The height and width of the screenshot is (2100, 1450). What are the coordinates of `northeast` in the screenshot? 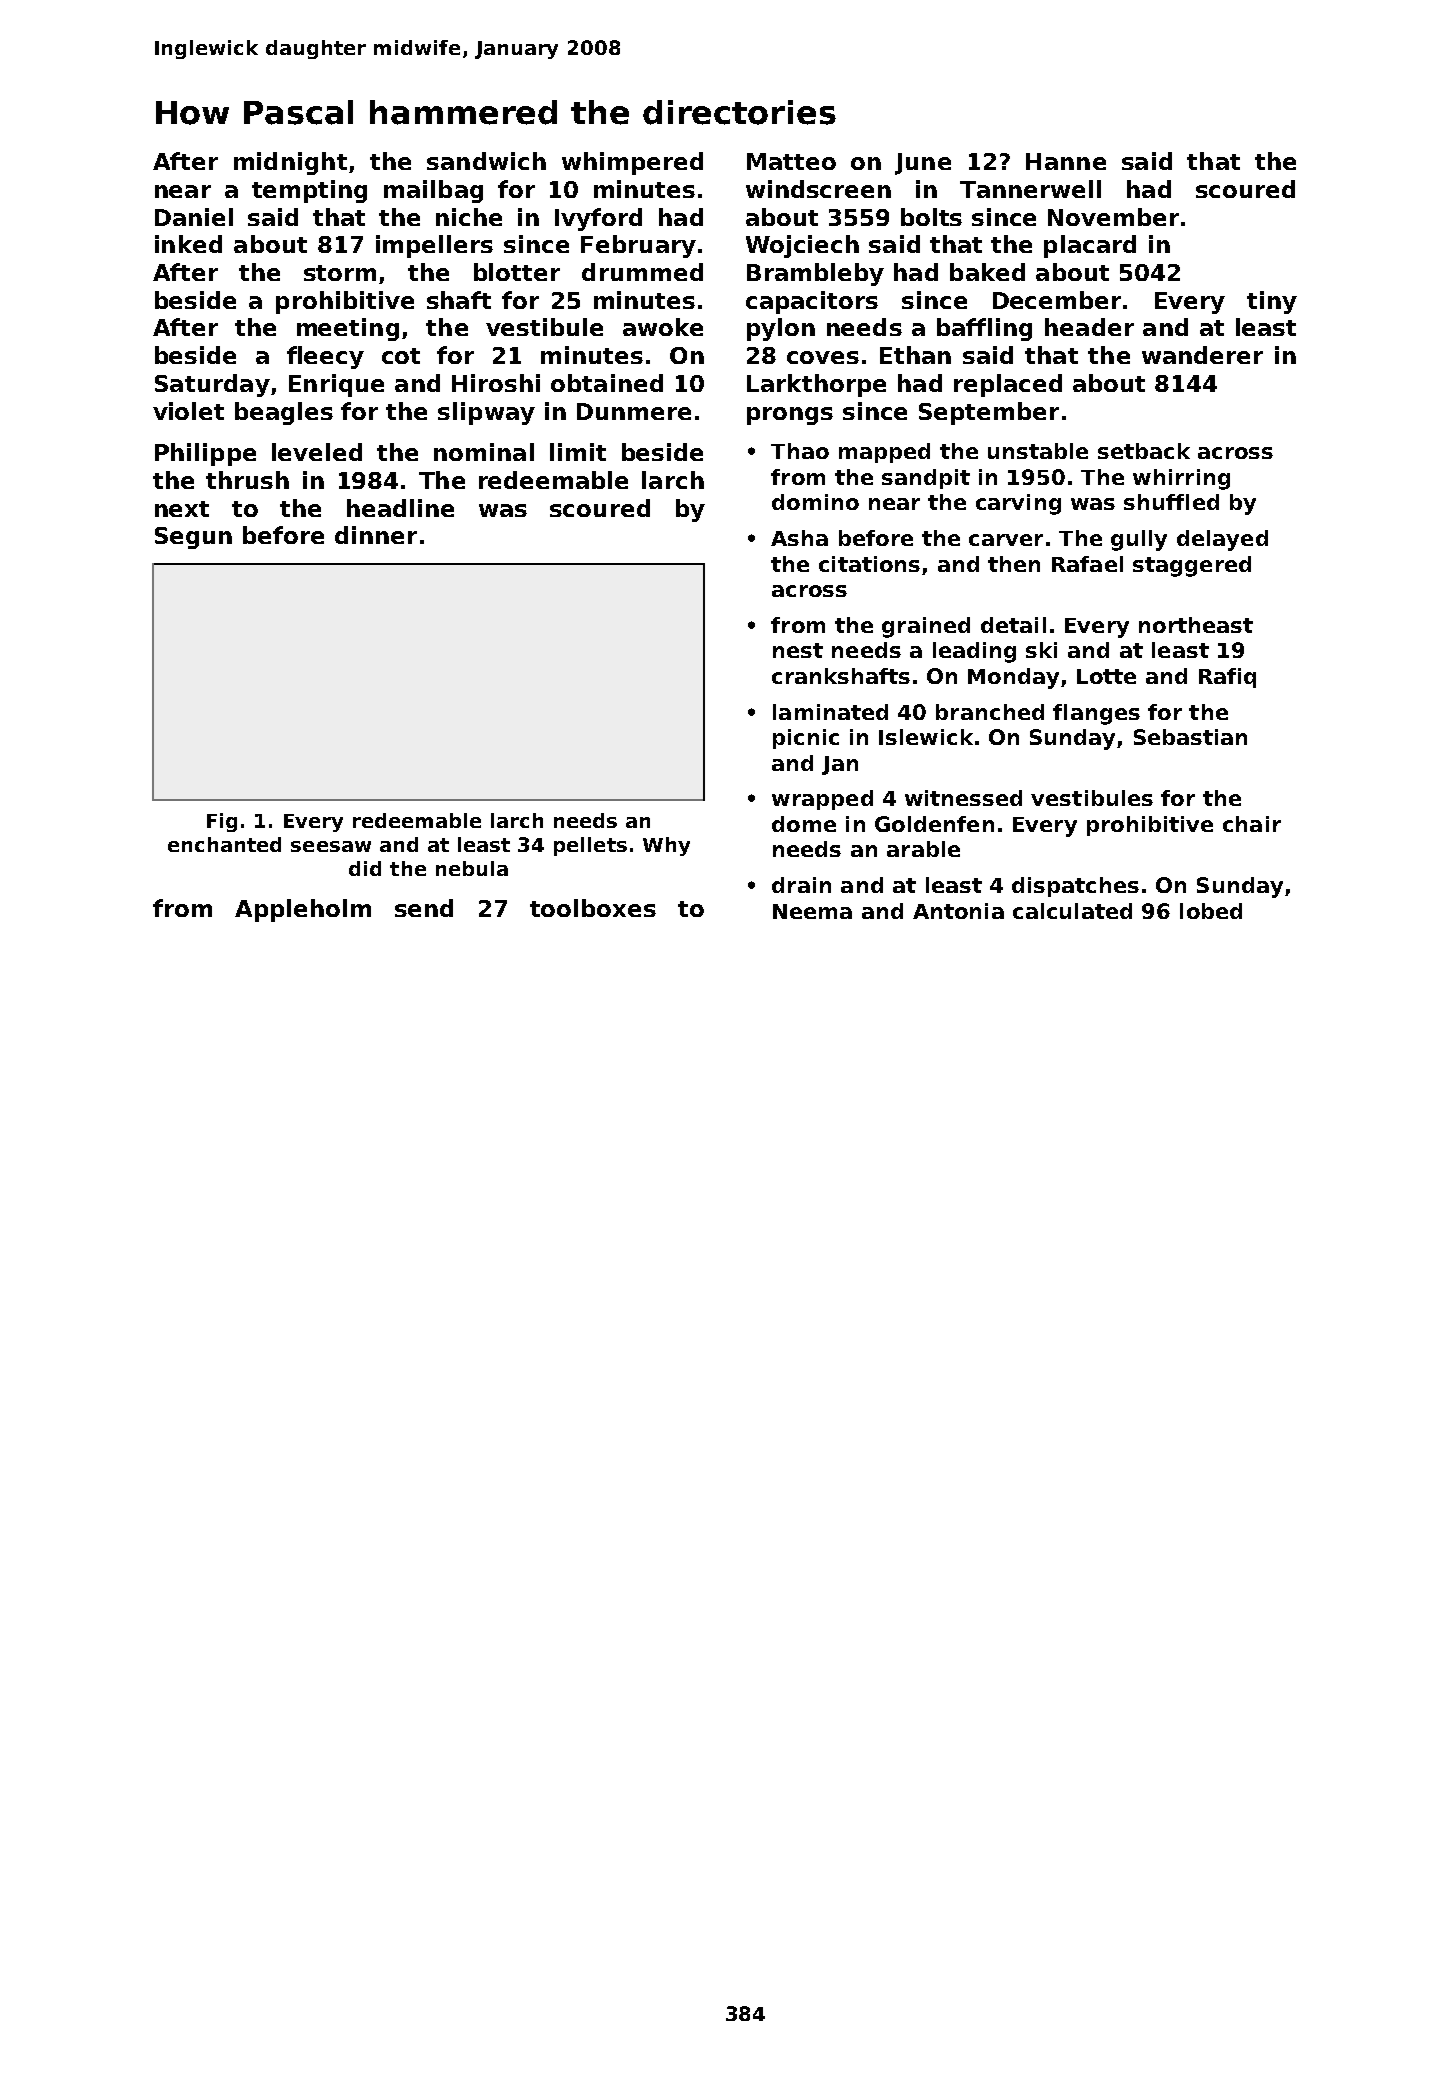 It's located at (1196, 625).
